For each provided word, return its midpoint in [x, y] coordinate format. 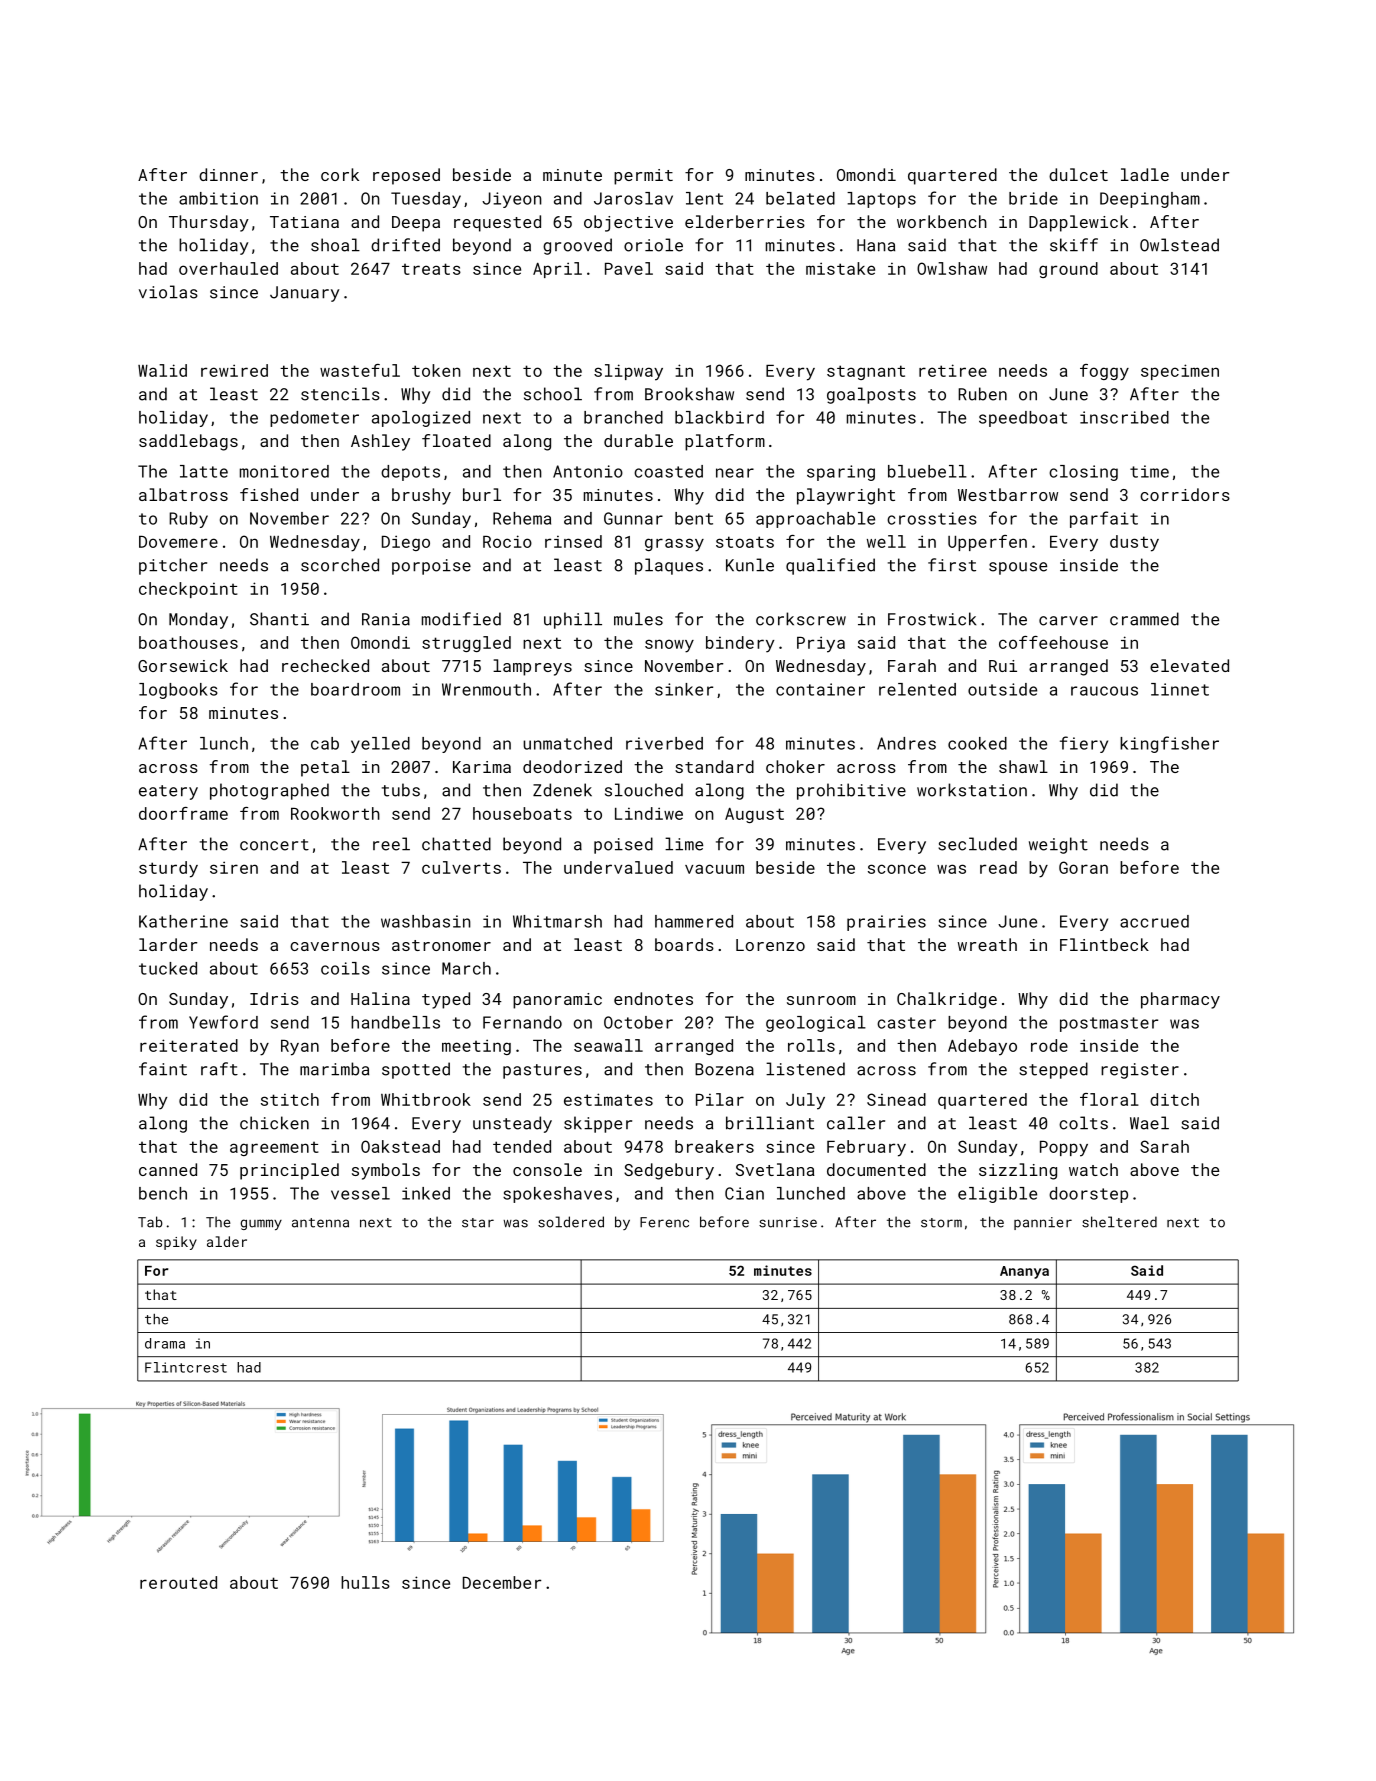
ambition [218, 198]
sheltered [1119, 1222]
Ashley [380, 442]
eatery [168, 792]
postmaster [1109, 1024]
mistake [840, 268]
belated [800, 198]
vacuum [714, 869]
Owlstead [1179, 245]
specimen [1180, 372]
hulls [365, 1582]
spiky [176, 1243]
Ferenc [664, 1222]
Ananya [1024, 1272]
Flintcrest [186, 1367]
